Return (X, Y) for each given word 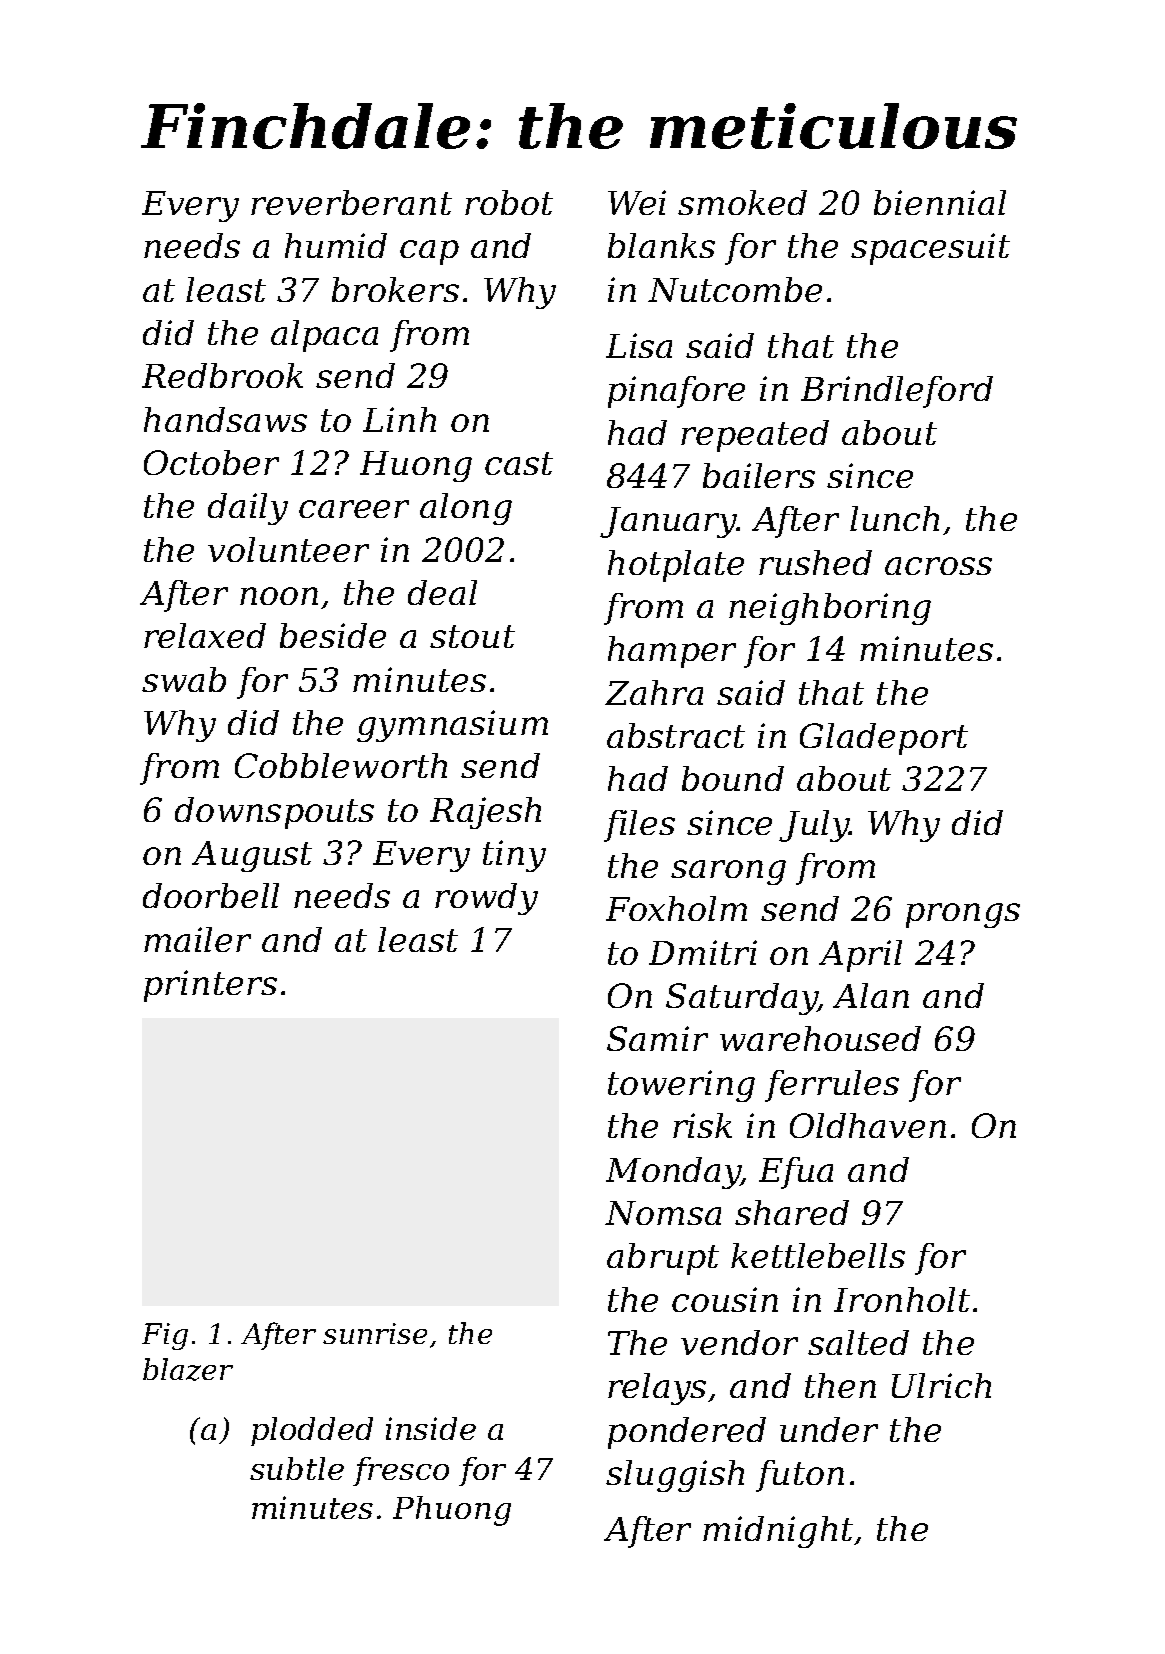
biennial (940, 202)
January (668, 522)
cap (429, 252)
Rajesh (485, 813)
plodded (312, 1431)
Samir (657, 1038)
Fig (165, 1336)
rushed (815, 562)
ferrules (832, 1086)
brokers (395, 289)
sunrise (375, 1333)
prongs (963, 915)
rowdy (486, 899)
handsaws (225, 419)
